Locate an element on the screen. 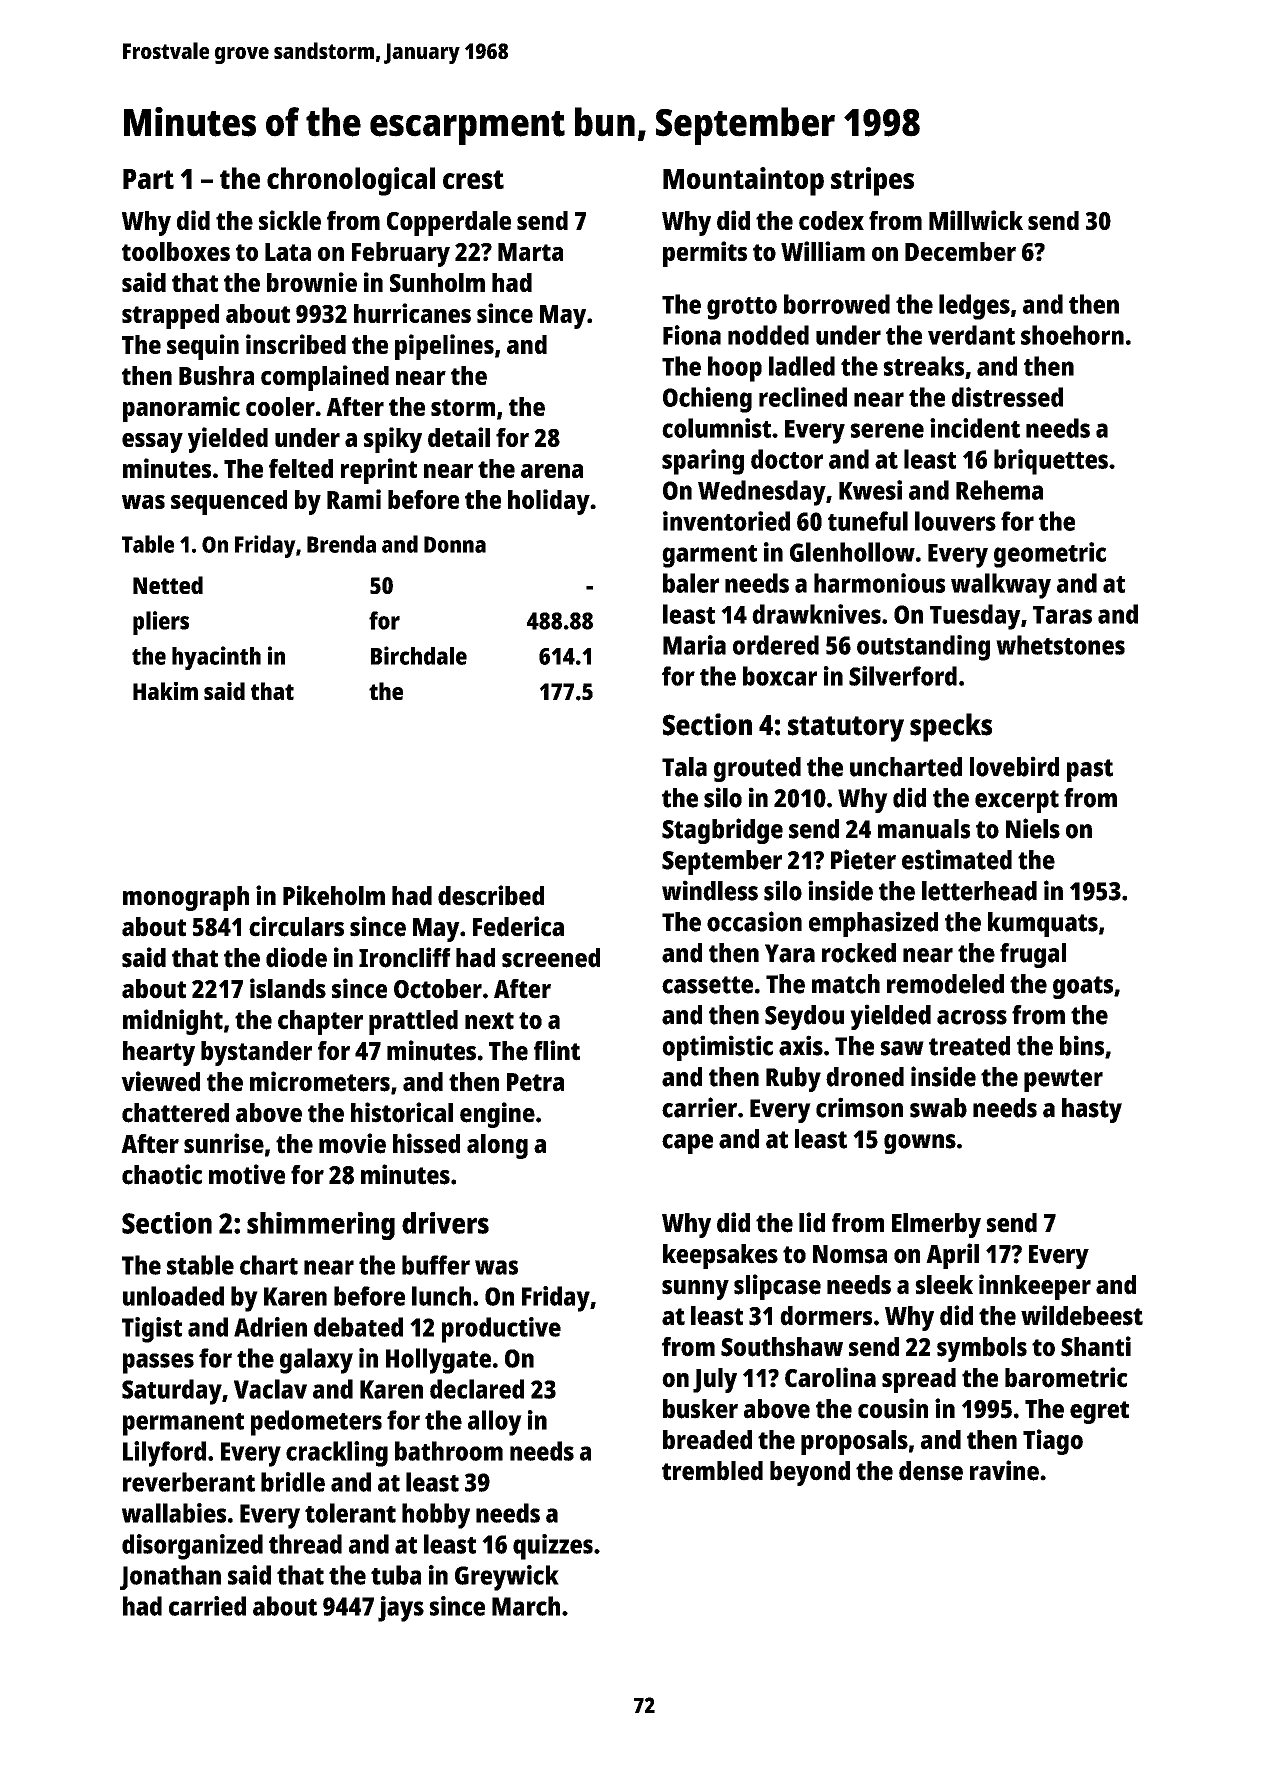 The image size is (1266, 1791). kumquats is located at coordinates (1043, 924).
